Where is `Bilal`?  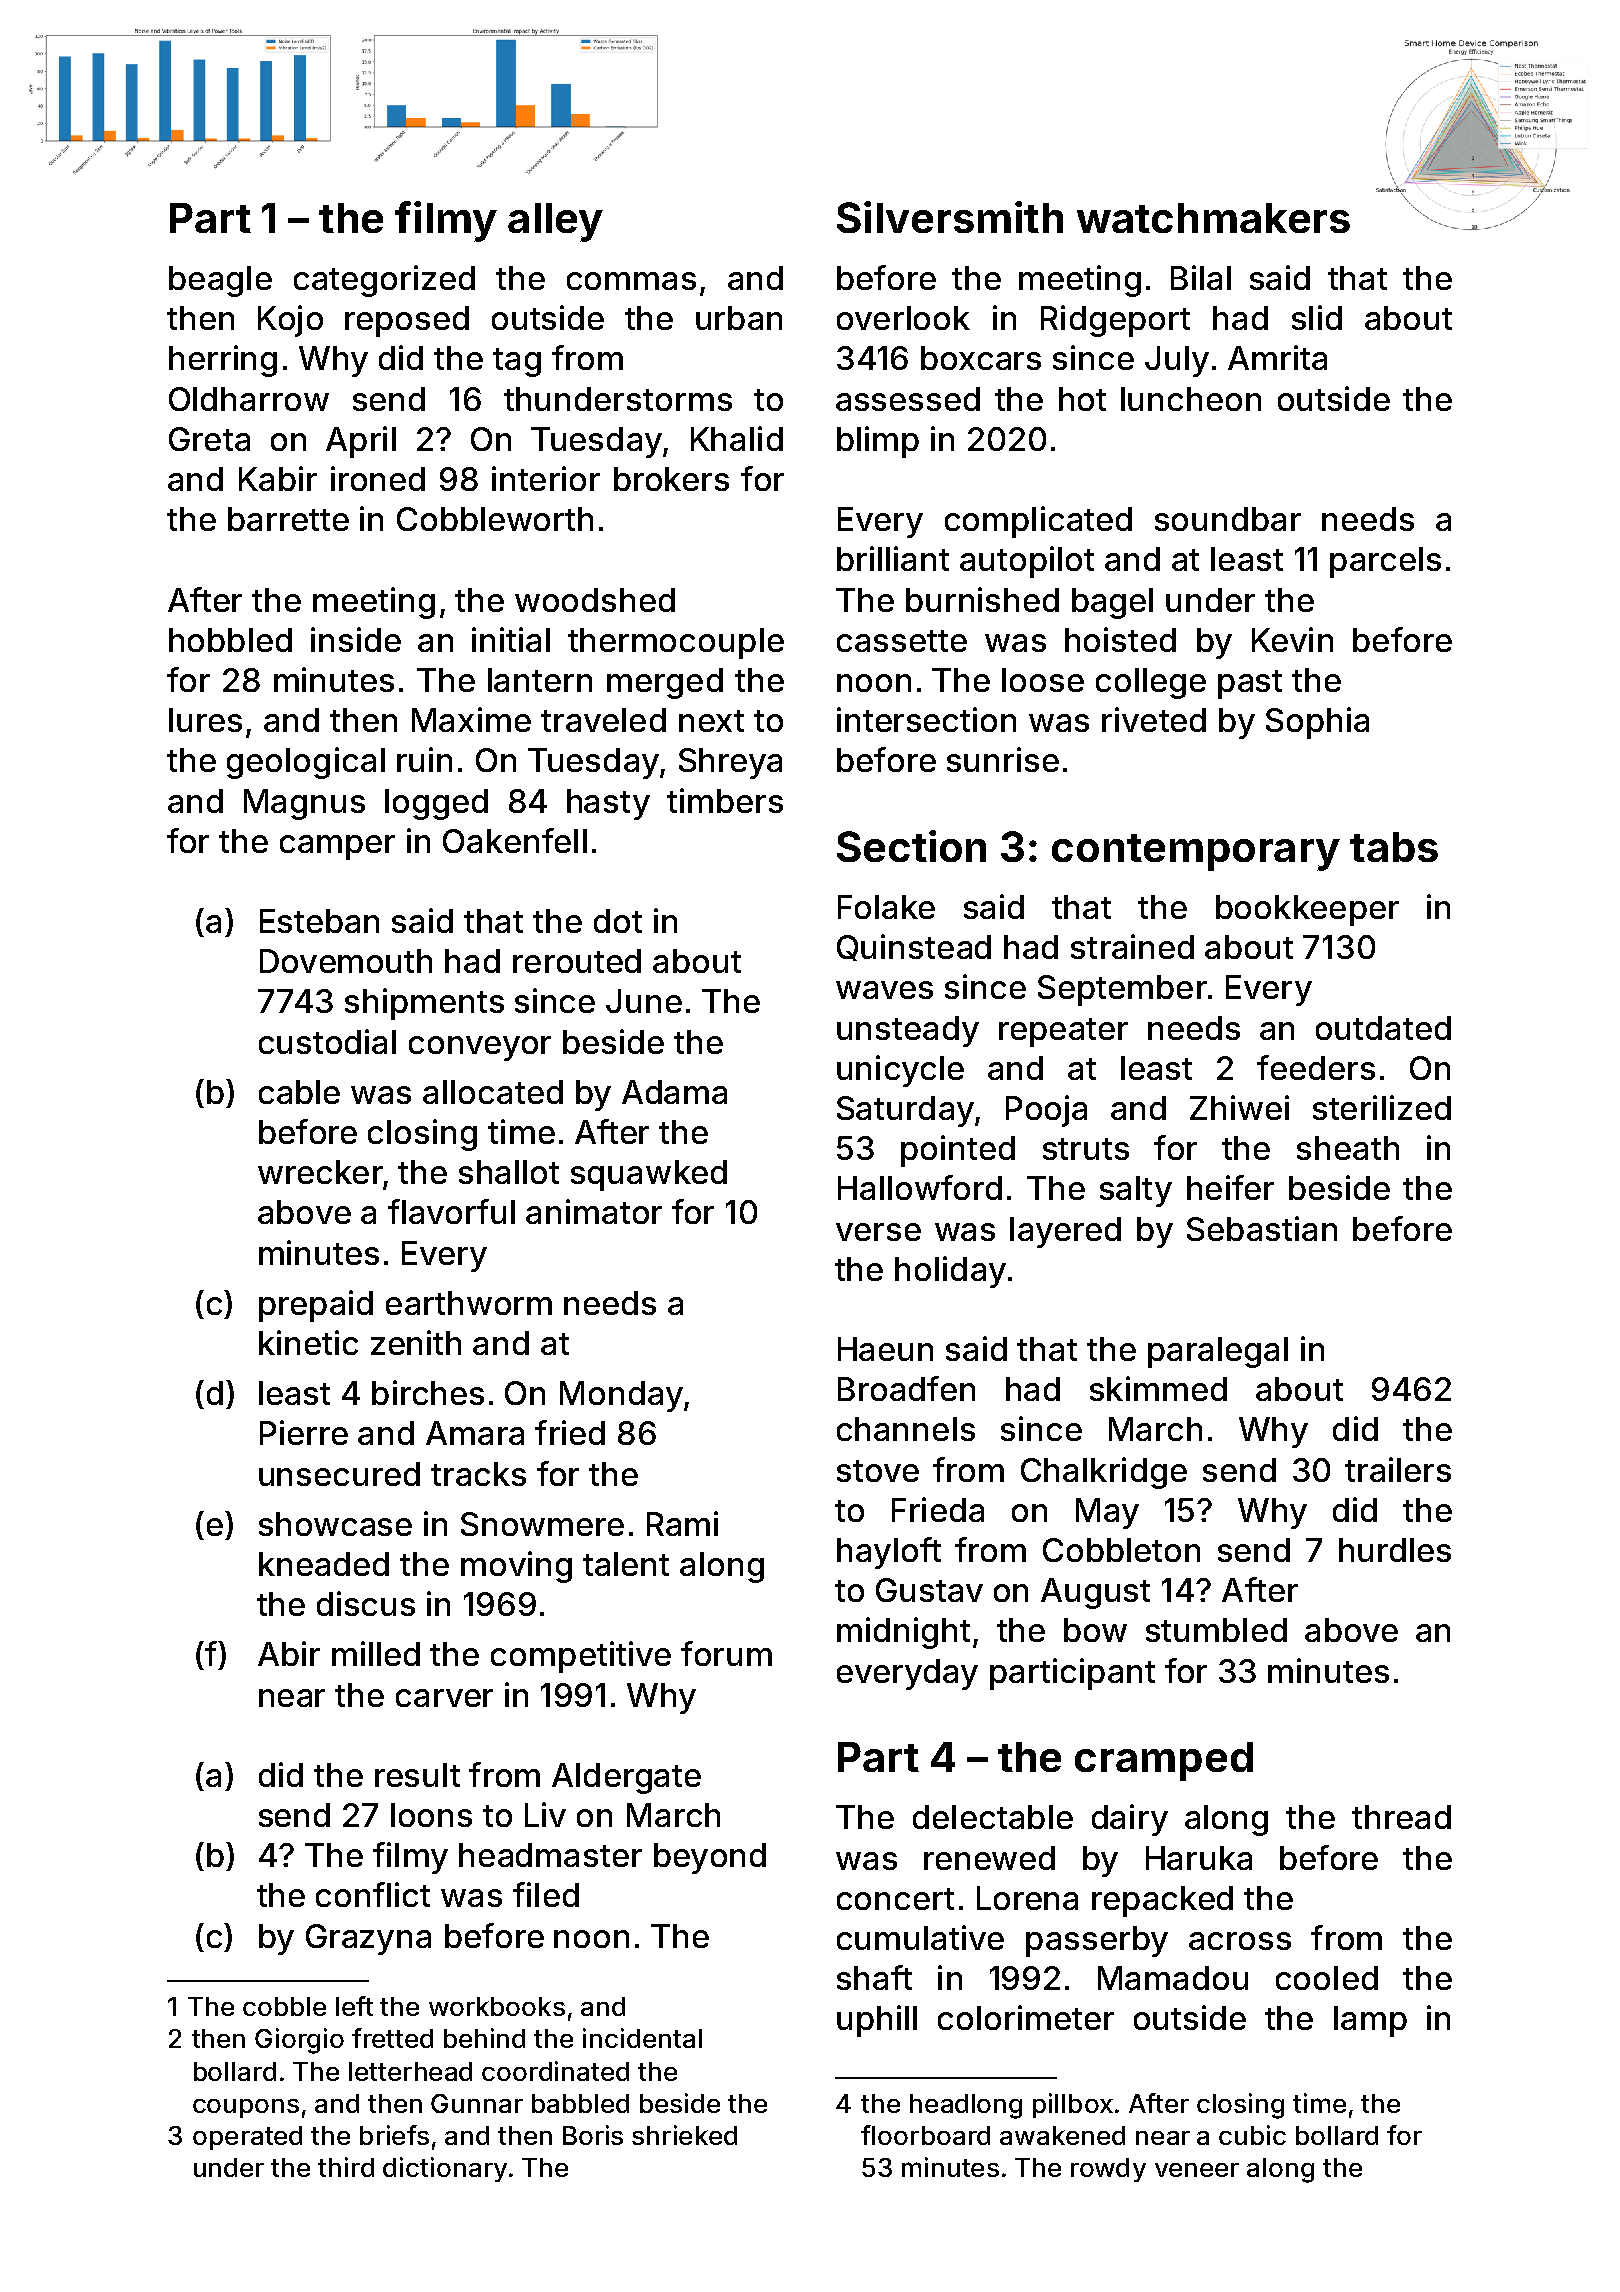 Bilal is located at coordinates (1201, 277).
